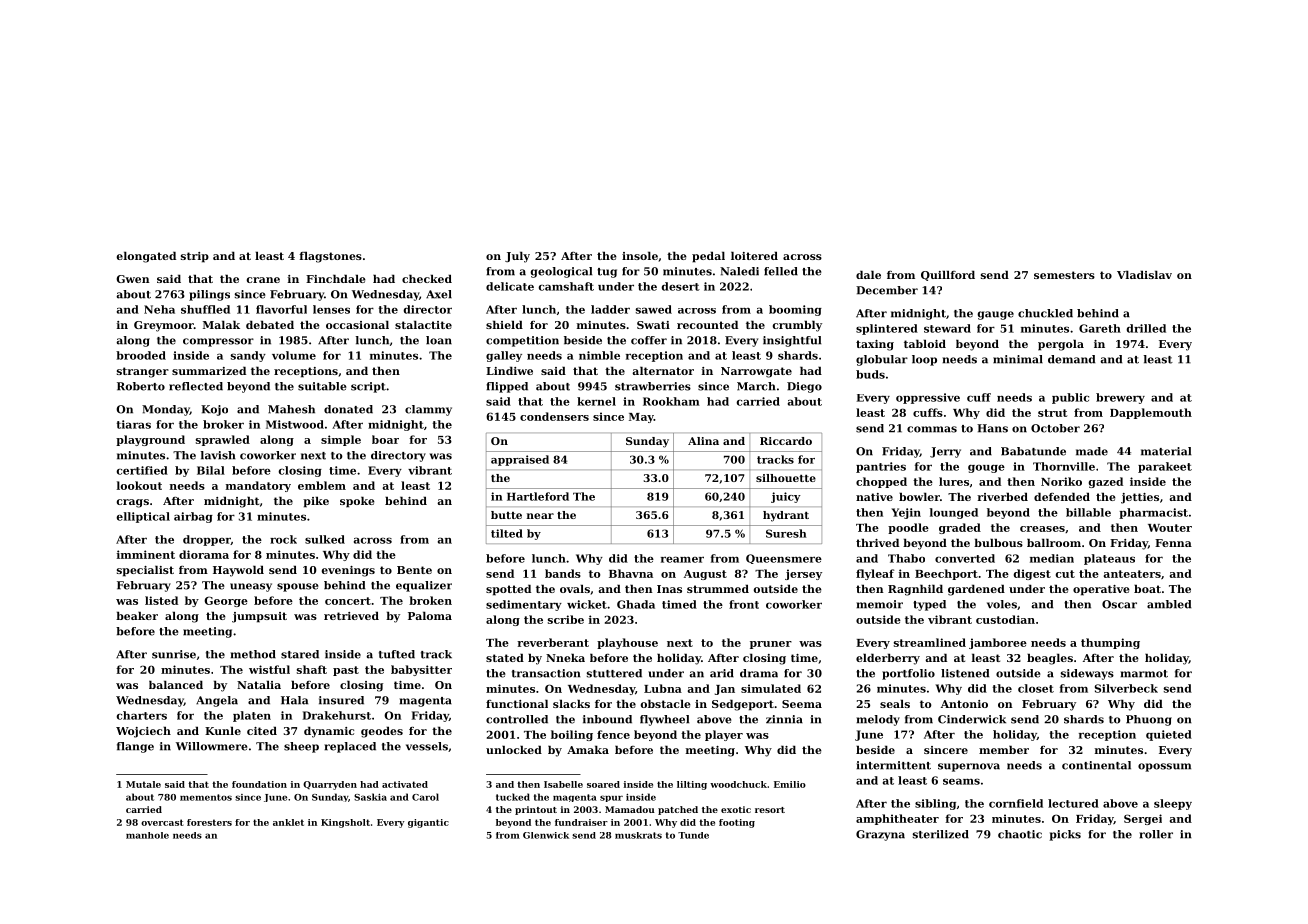 The height and width of the document is (924, 1308). I want to click on gouge, so click(986, 468).
